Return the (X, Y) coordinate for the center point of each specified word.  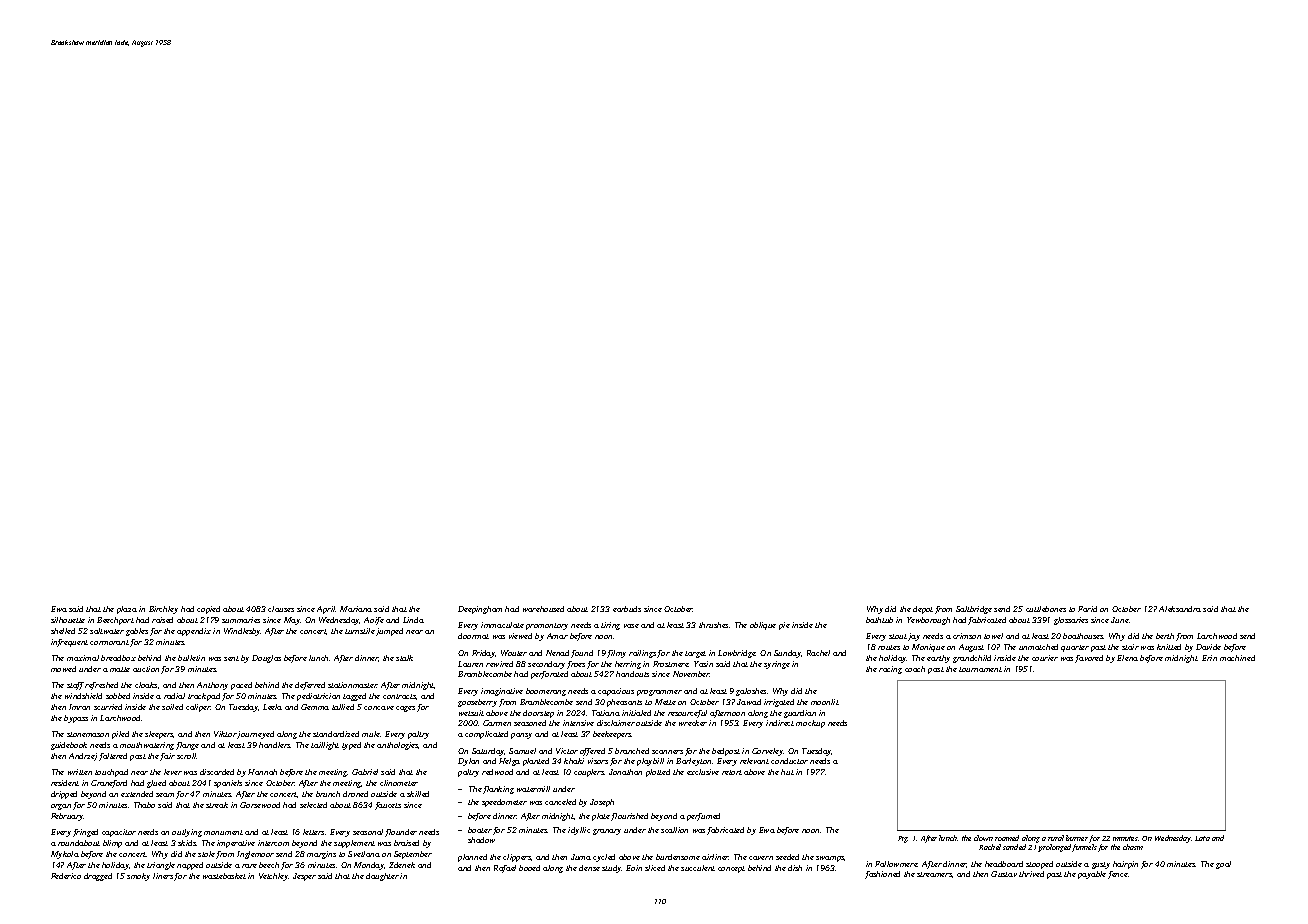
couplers (589, 773)
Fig (903, 839)
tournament (980, 669)
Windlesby (242, 632)
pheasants (624, 703)
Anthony (212, 686)
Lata (1202, 838)
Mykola (65, 855)
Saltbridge (974, 610)
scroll (187, 756)
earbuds (627, 609)
